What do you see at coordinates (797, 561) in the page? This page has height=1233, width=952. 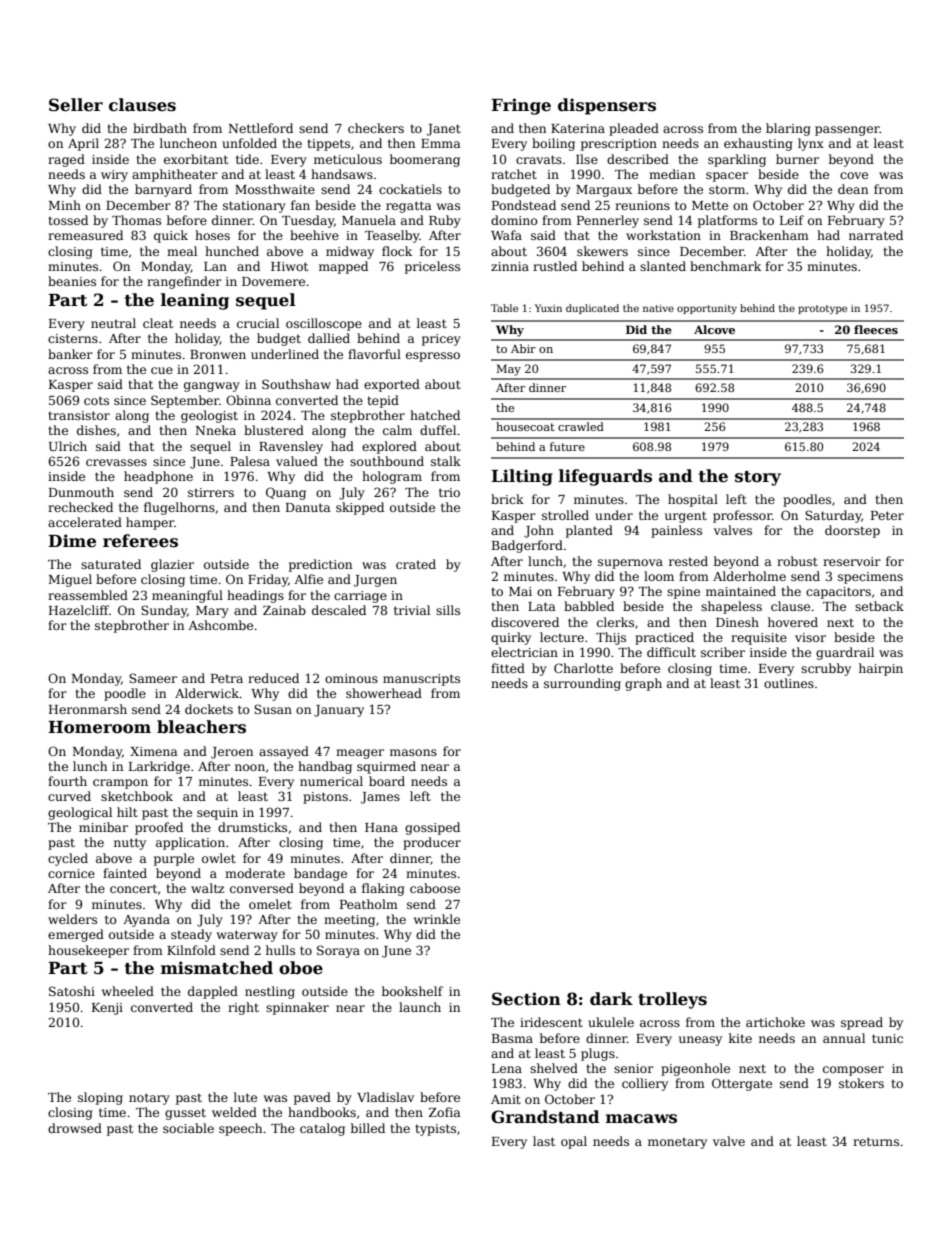 I see `robust` at bounding box center [797, 561].
